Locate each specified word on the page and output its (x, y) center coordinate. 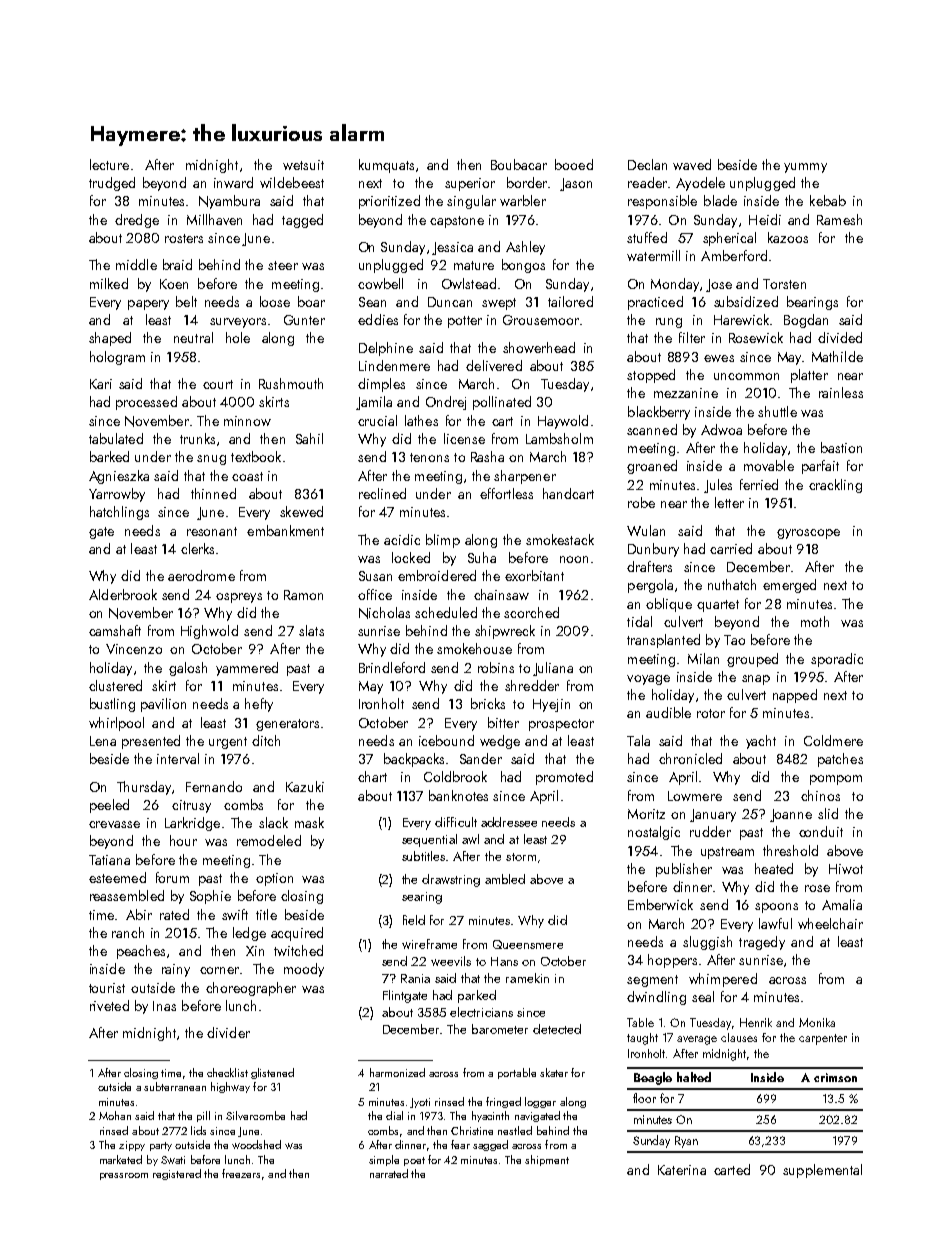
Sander (481, 758)
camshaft (115, 630)
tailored (570, 301)
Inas (164, 1006)
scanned (652, 429)
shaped (110, 339)
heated (774, 868)
